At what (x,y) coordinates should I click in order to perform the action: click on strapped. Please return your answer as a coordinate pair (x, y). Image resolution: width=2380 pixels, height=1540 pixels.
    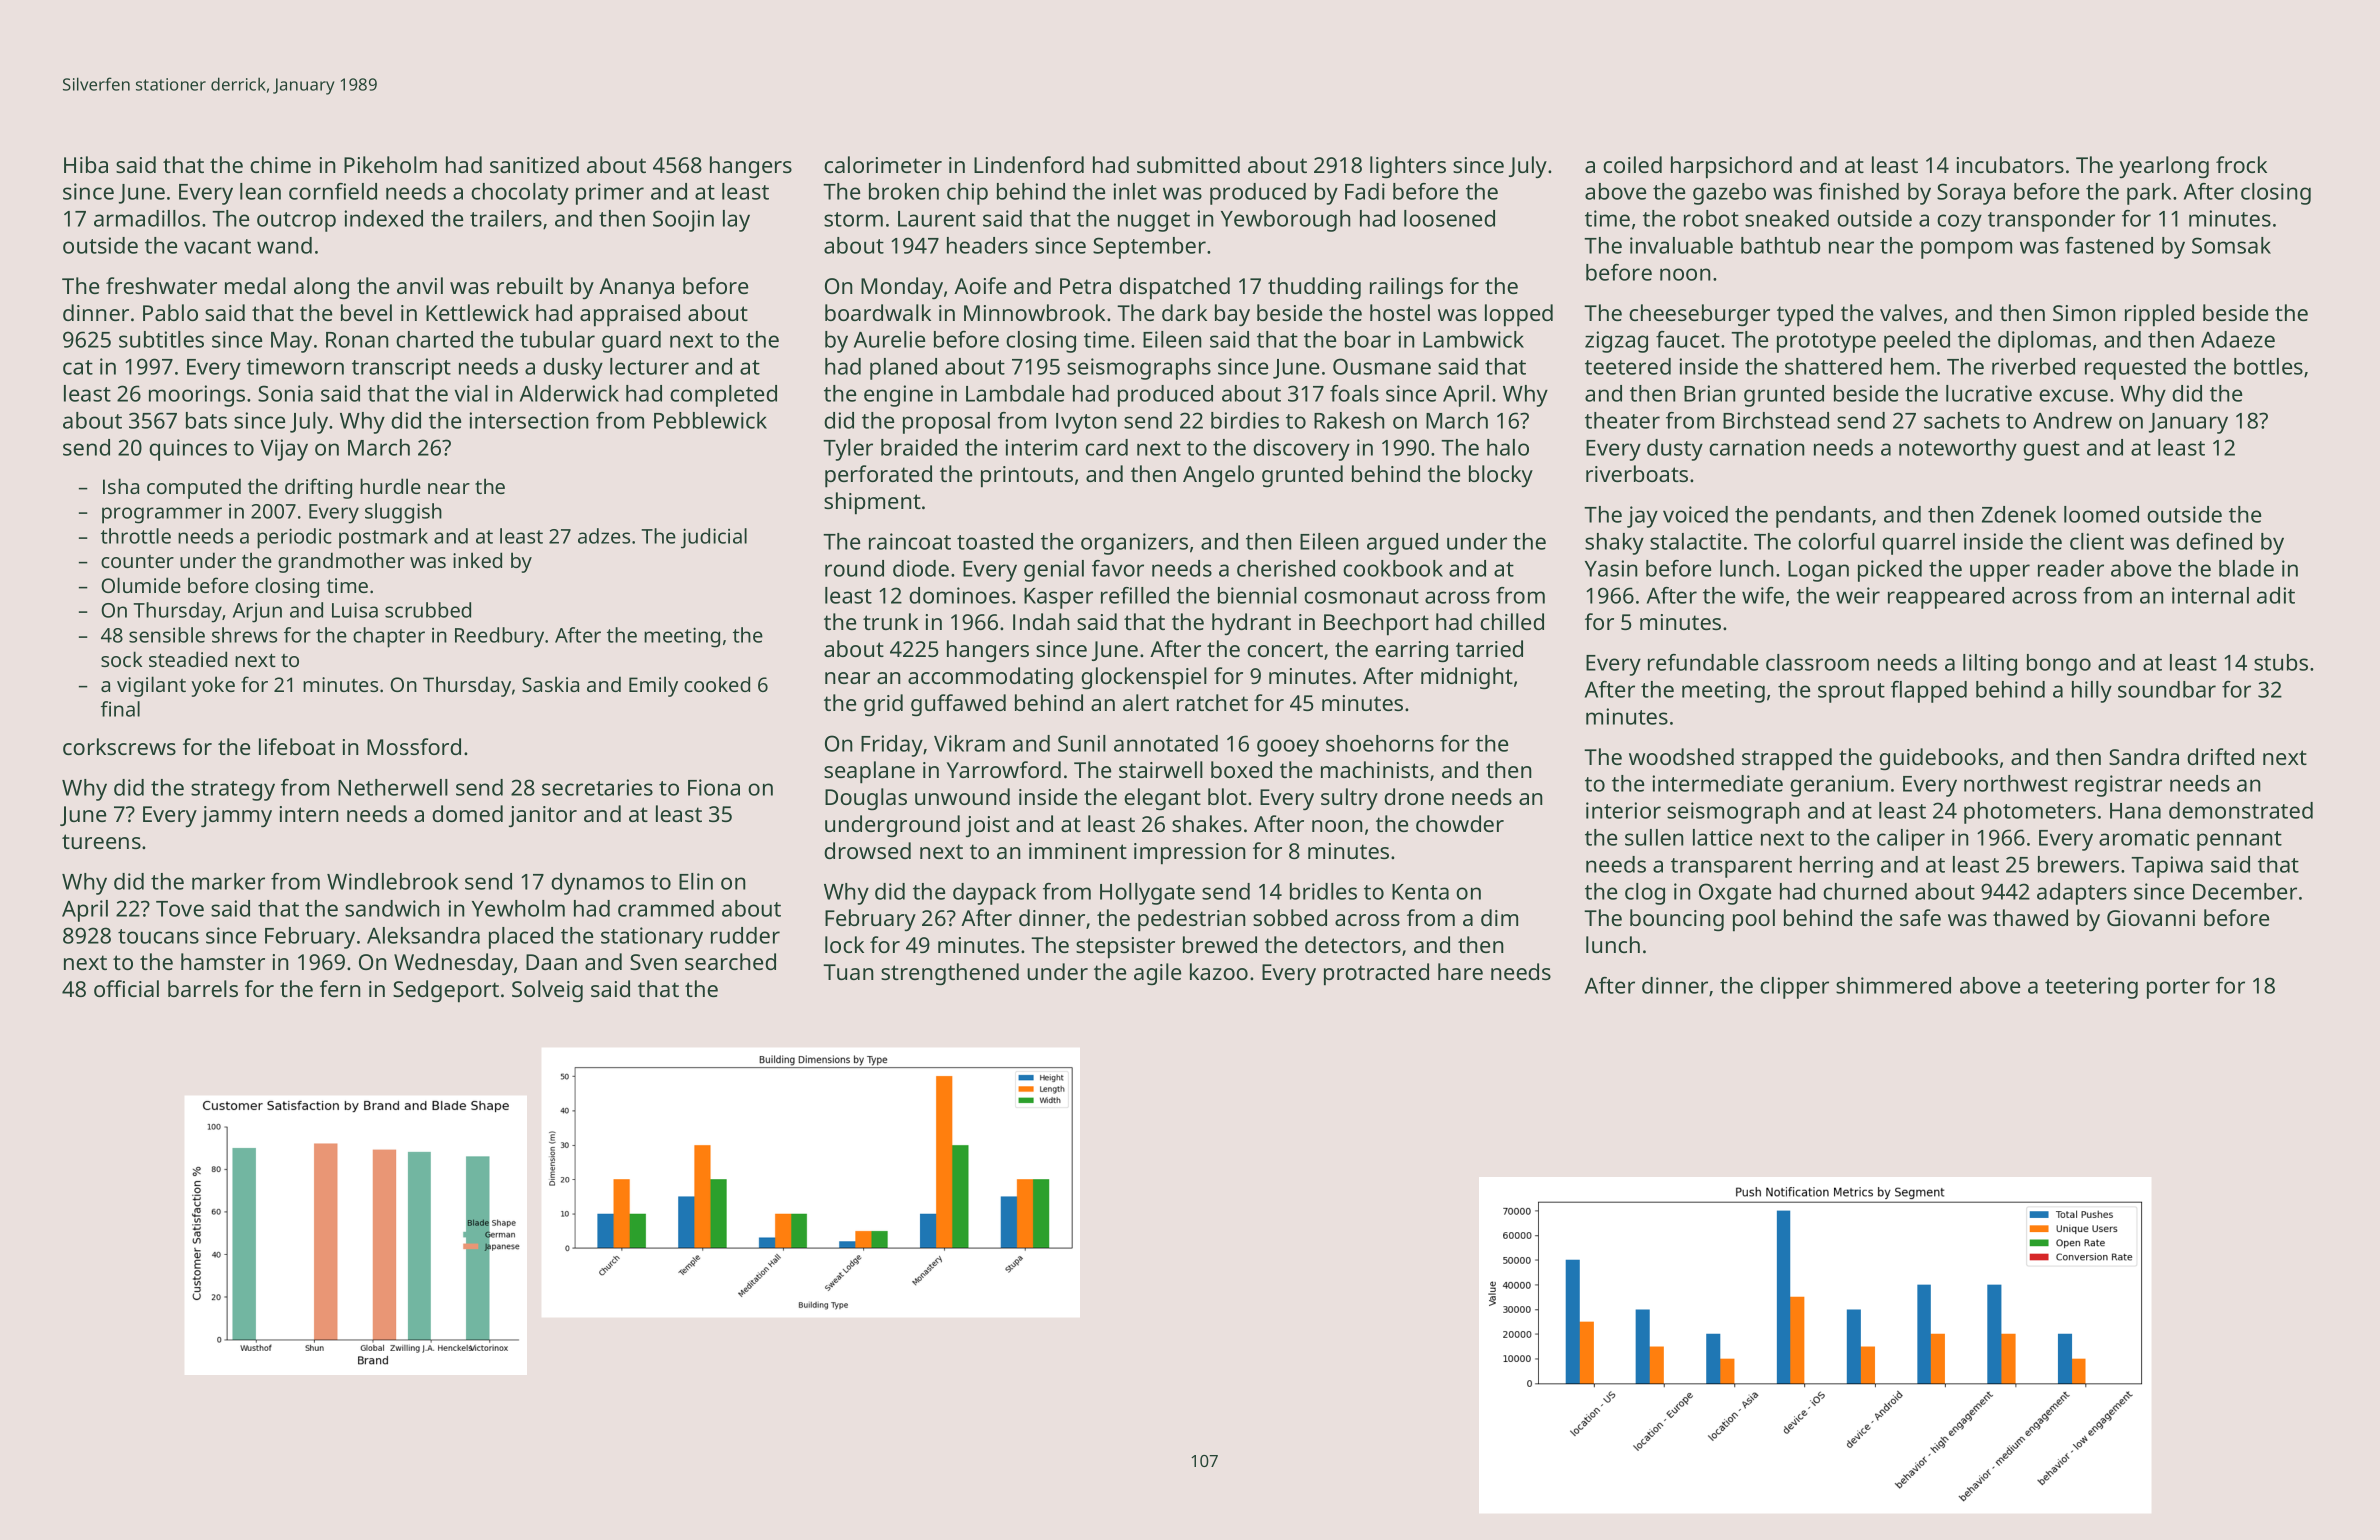
    Looking at the image, I should click on (1787, 759).
